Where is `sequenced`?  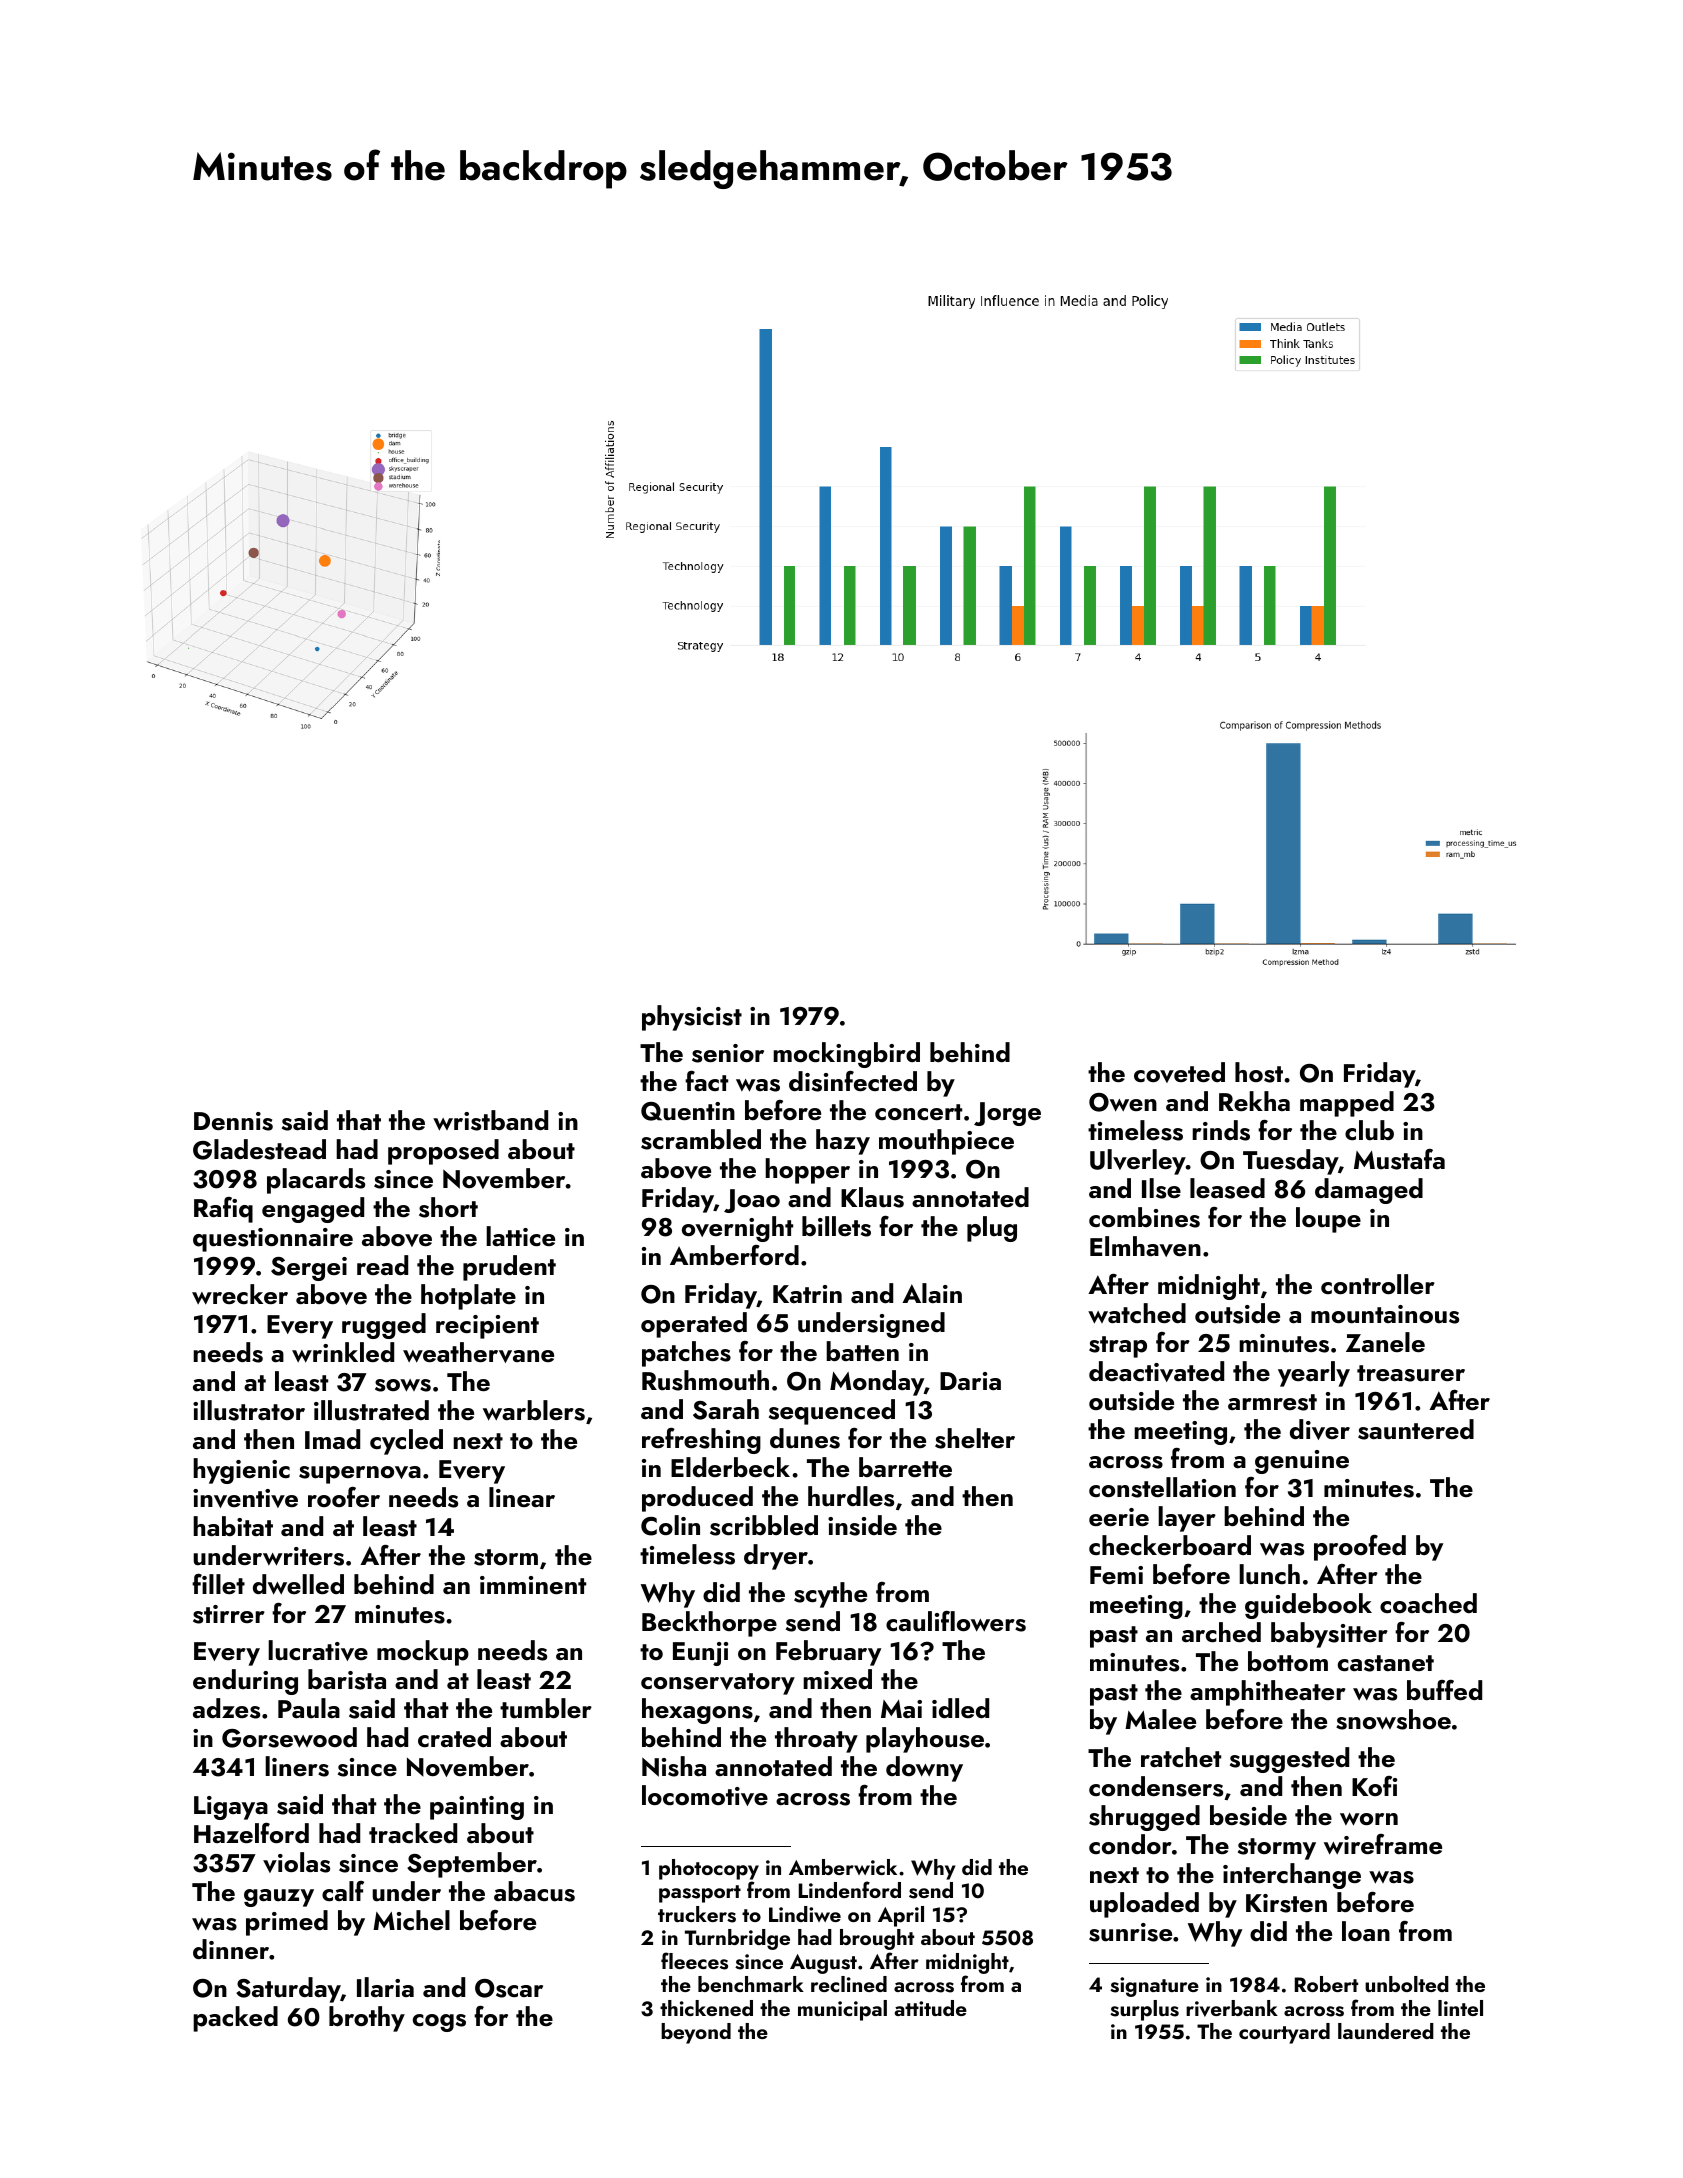 sequenced is located at coordinates (832, 1412).
